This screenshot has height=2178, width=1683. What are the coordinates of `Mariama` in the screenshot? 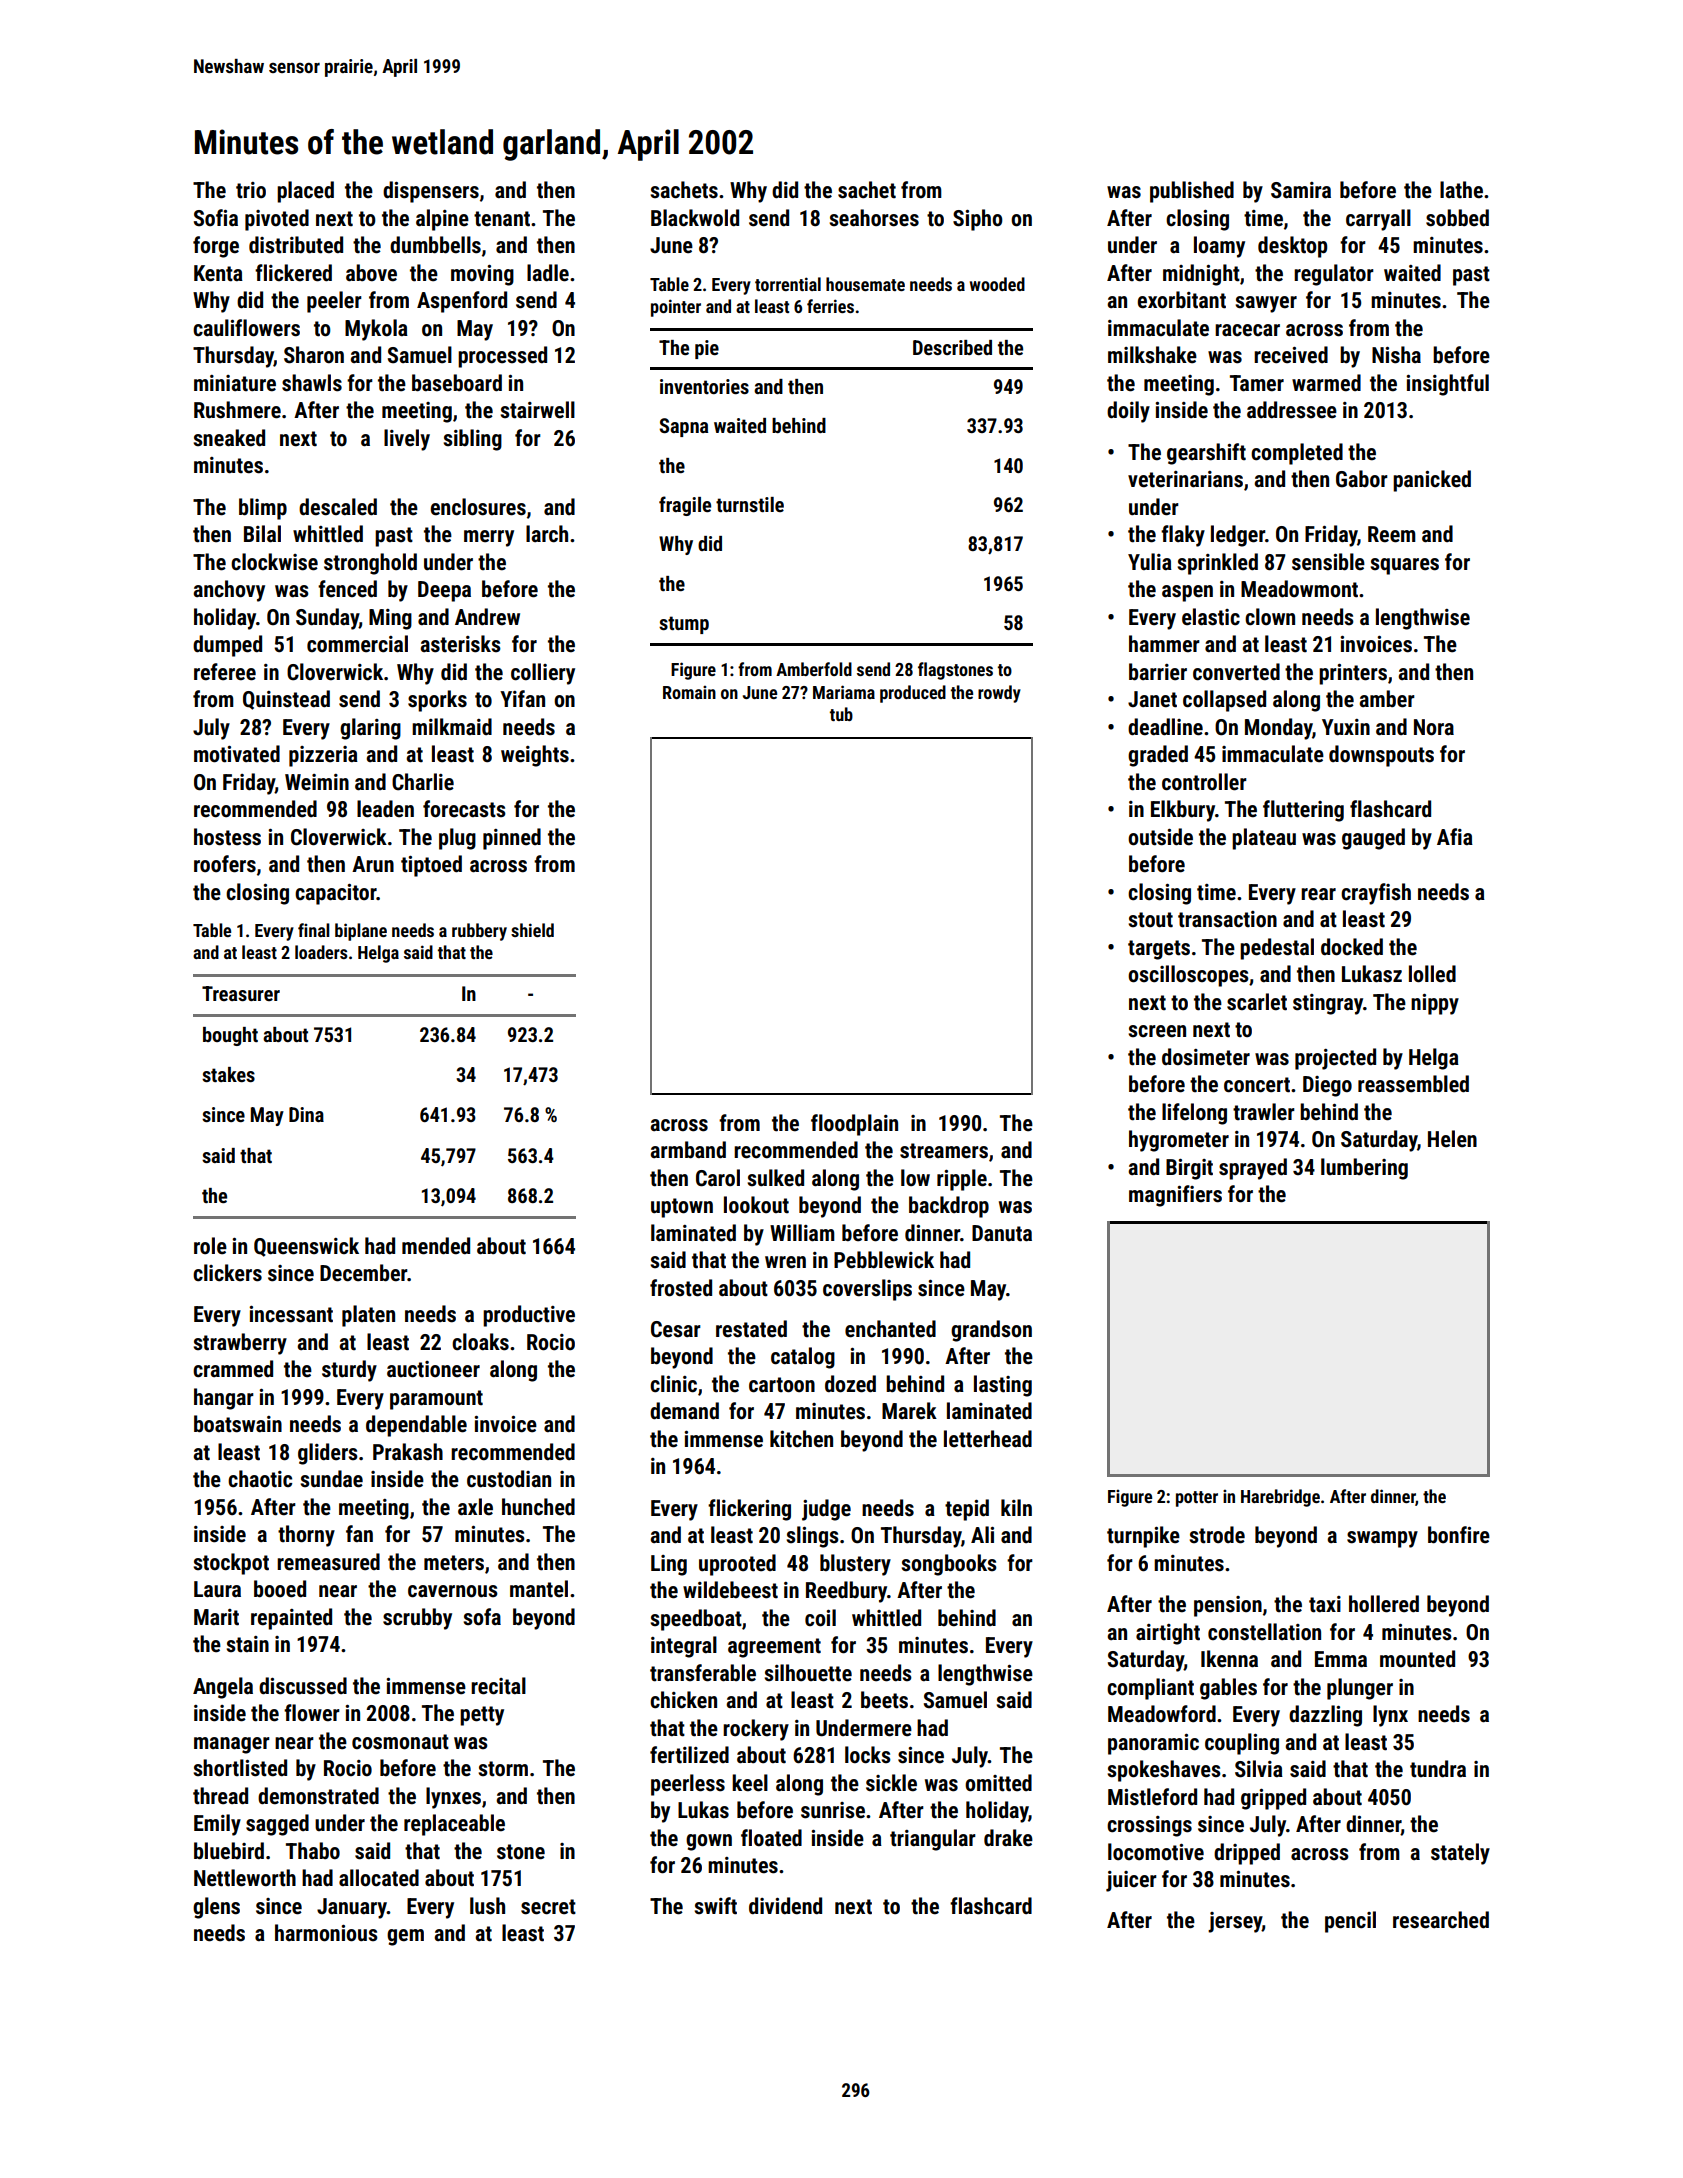 It's located at (844, 692).
